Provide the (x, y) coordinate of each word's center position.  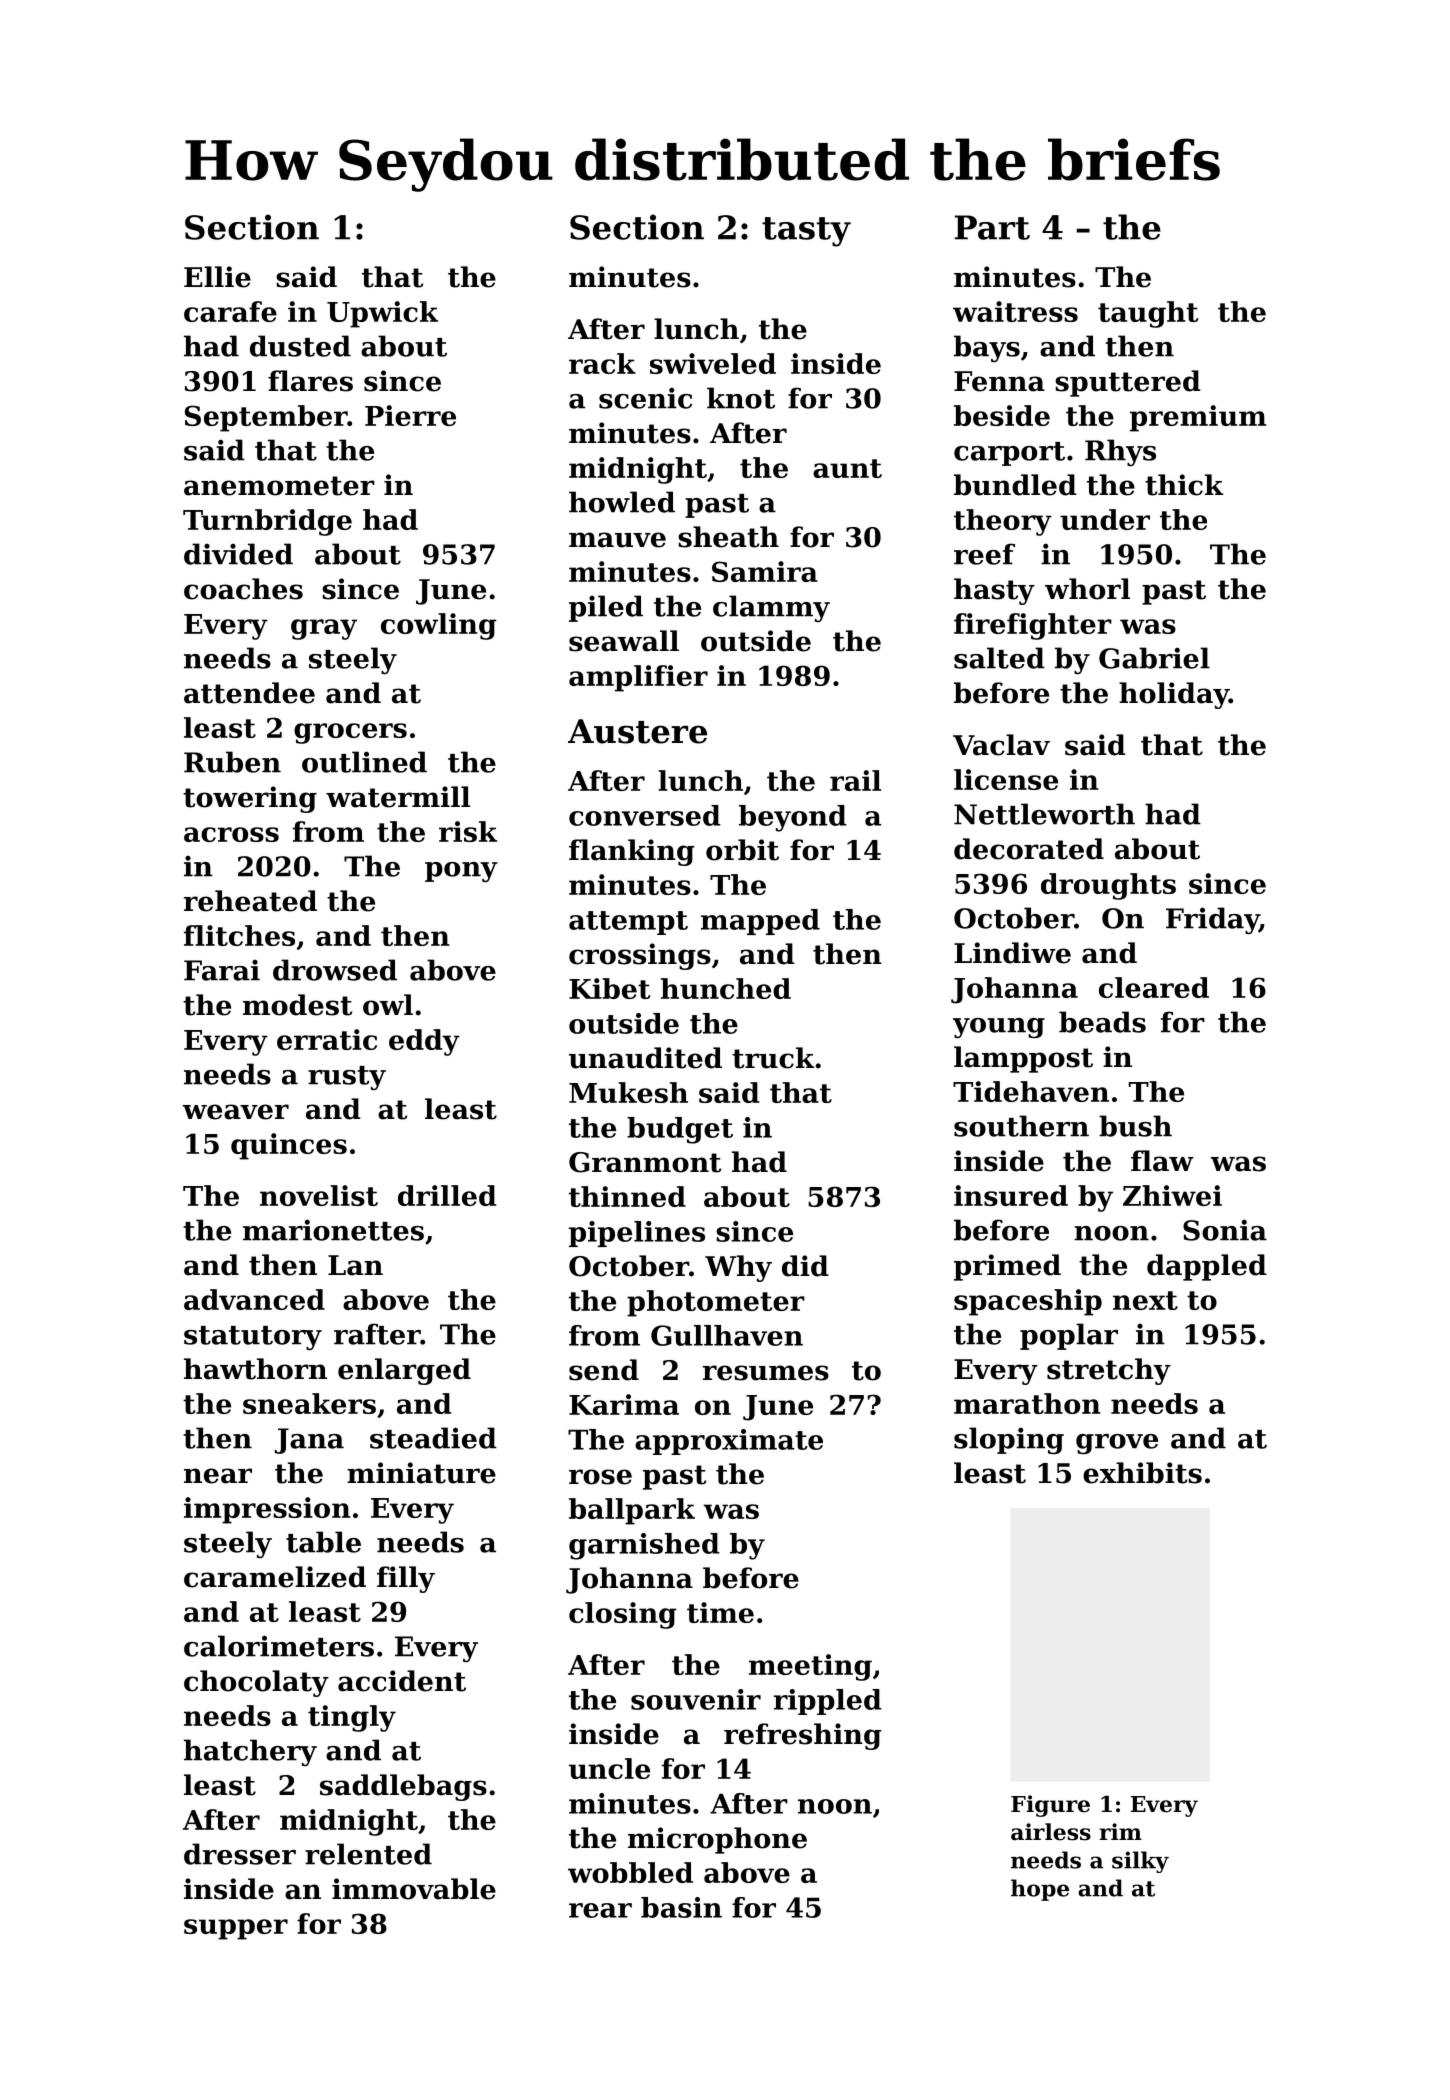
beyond (793, 818)
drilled (447, 1195)
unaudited (645, 1058)
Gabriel (1154, 658)
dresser (240, 1854)
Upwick (382, 314)
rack (602, 363)
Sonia (1225, 1230)
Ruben (232, 762)
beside (1002, 415)
